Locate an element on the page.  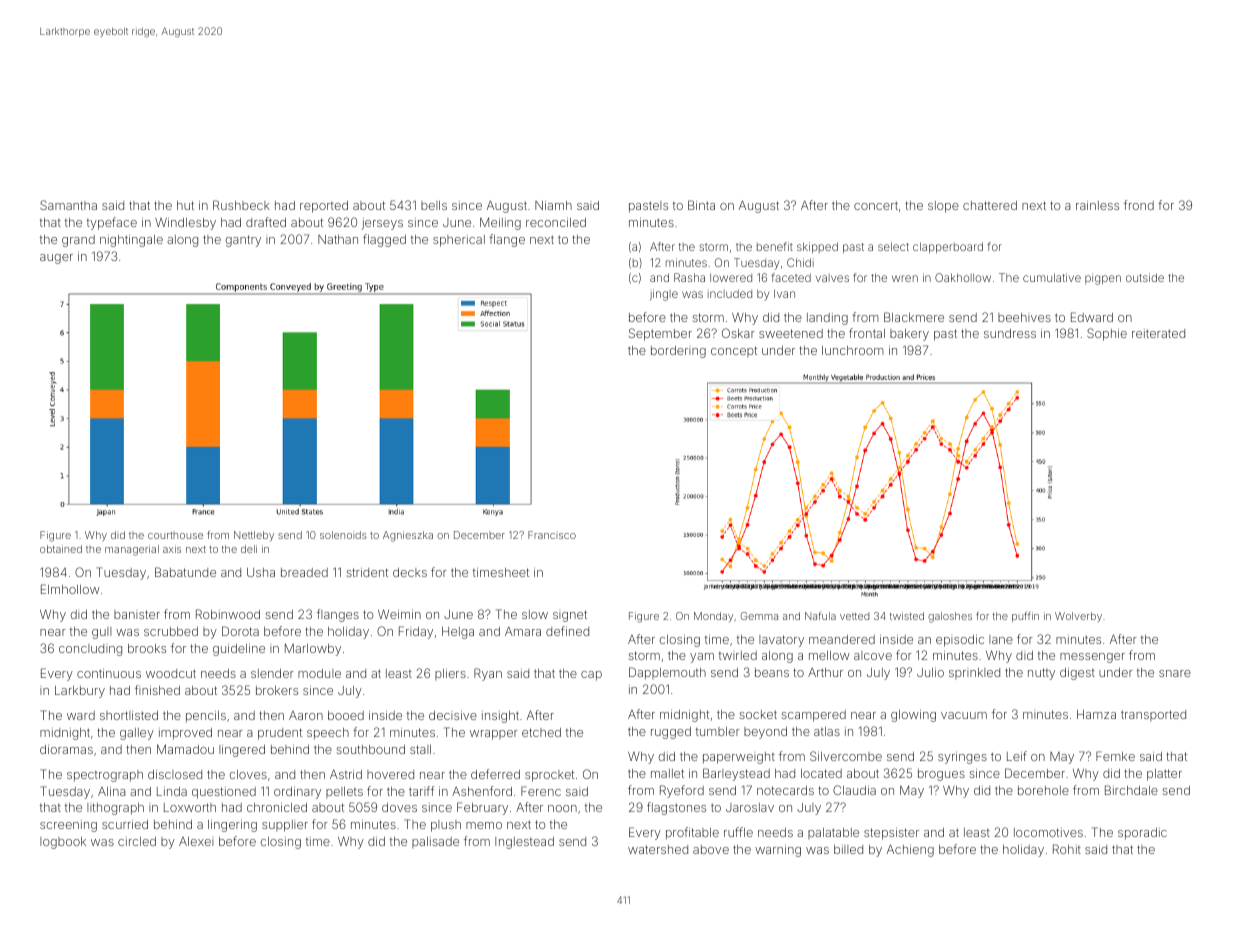
Francisco is located at coordinates (552, 535).
